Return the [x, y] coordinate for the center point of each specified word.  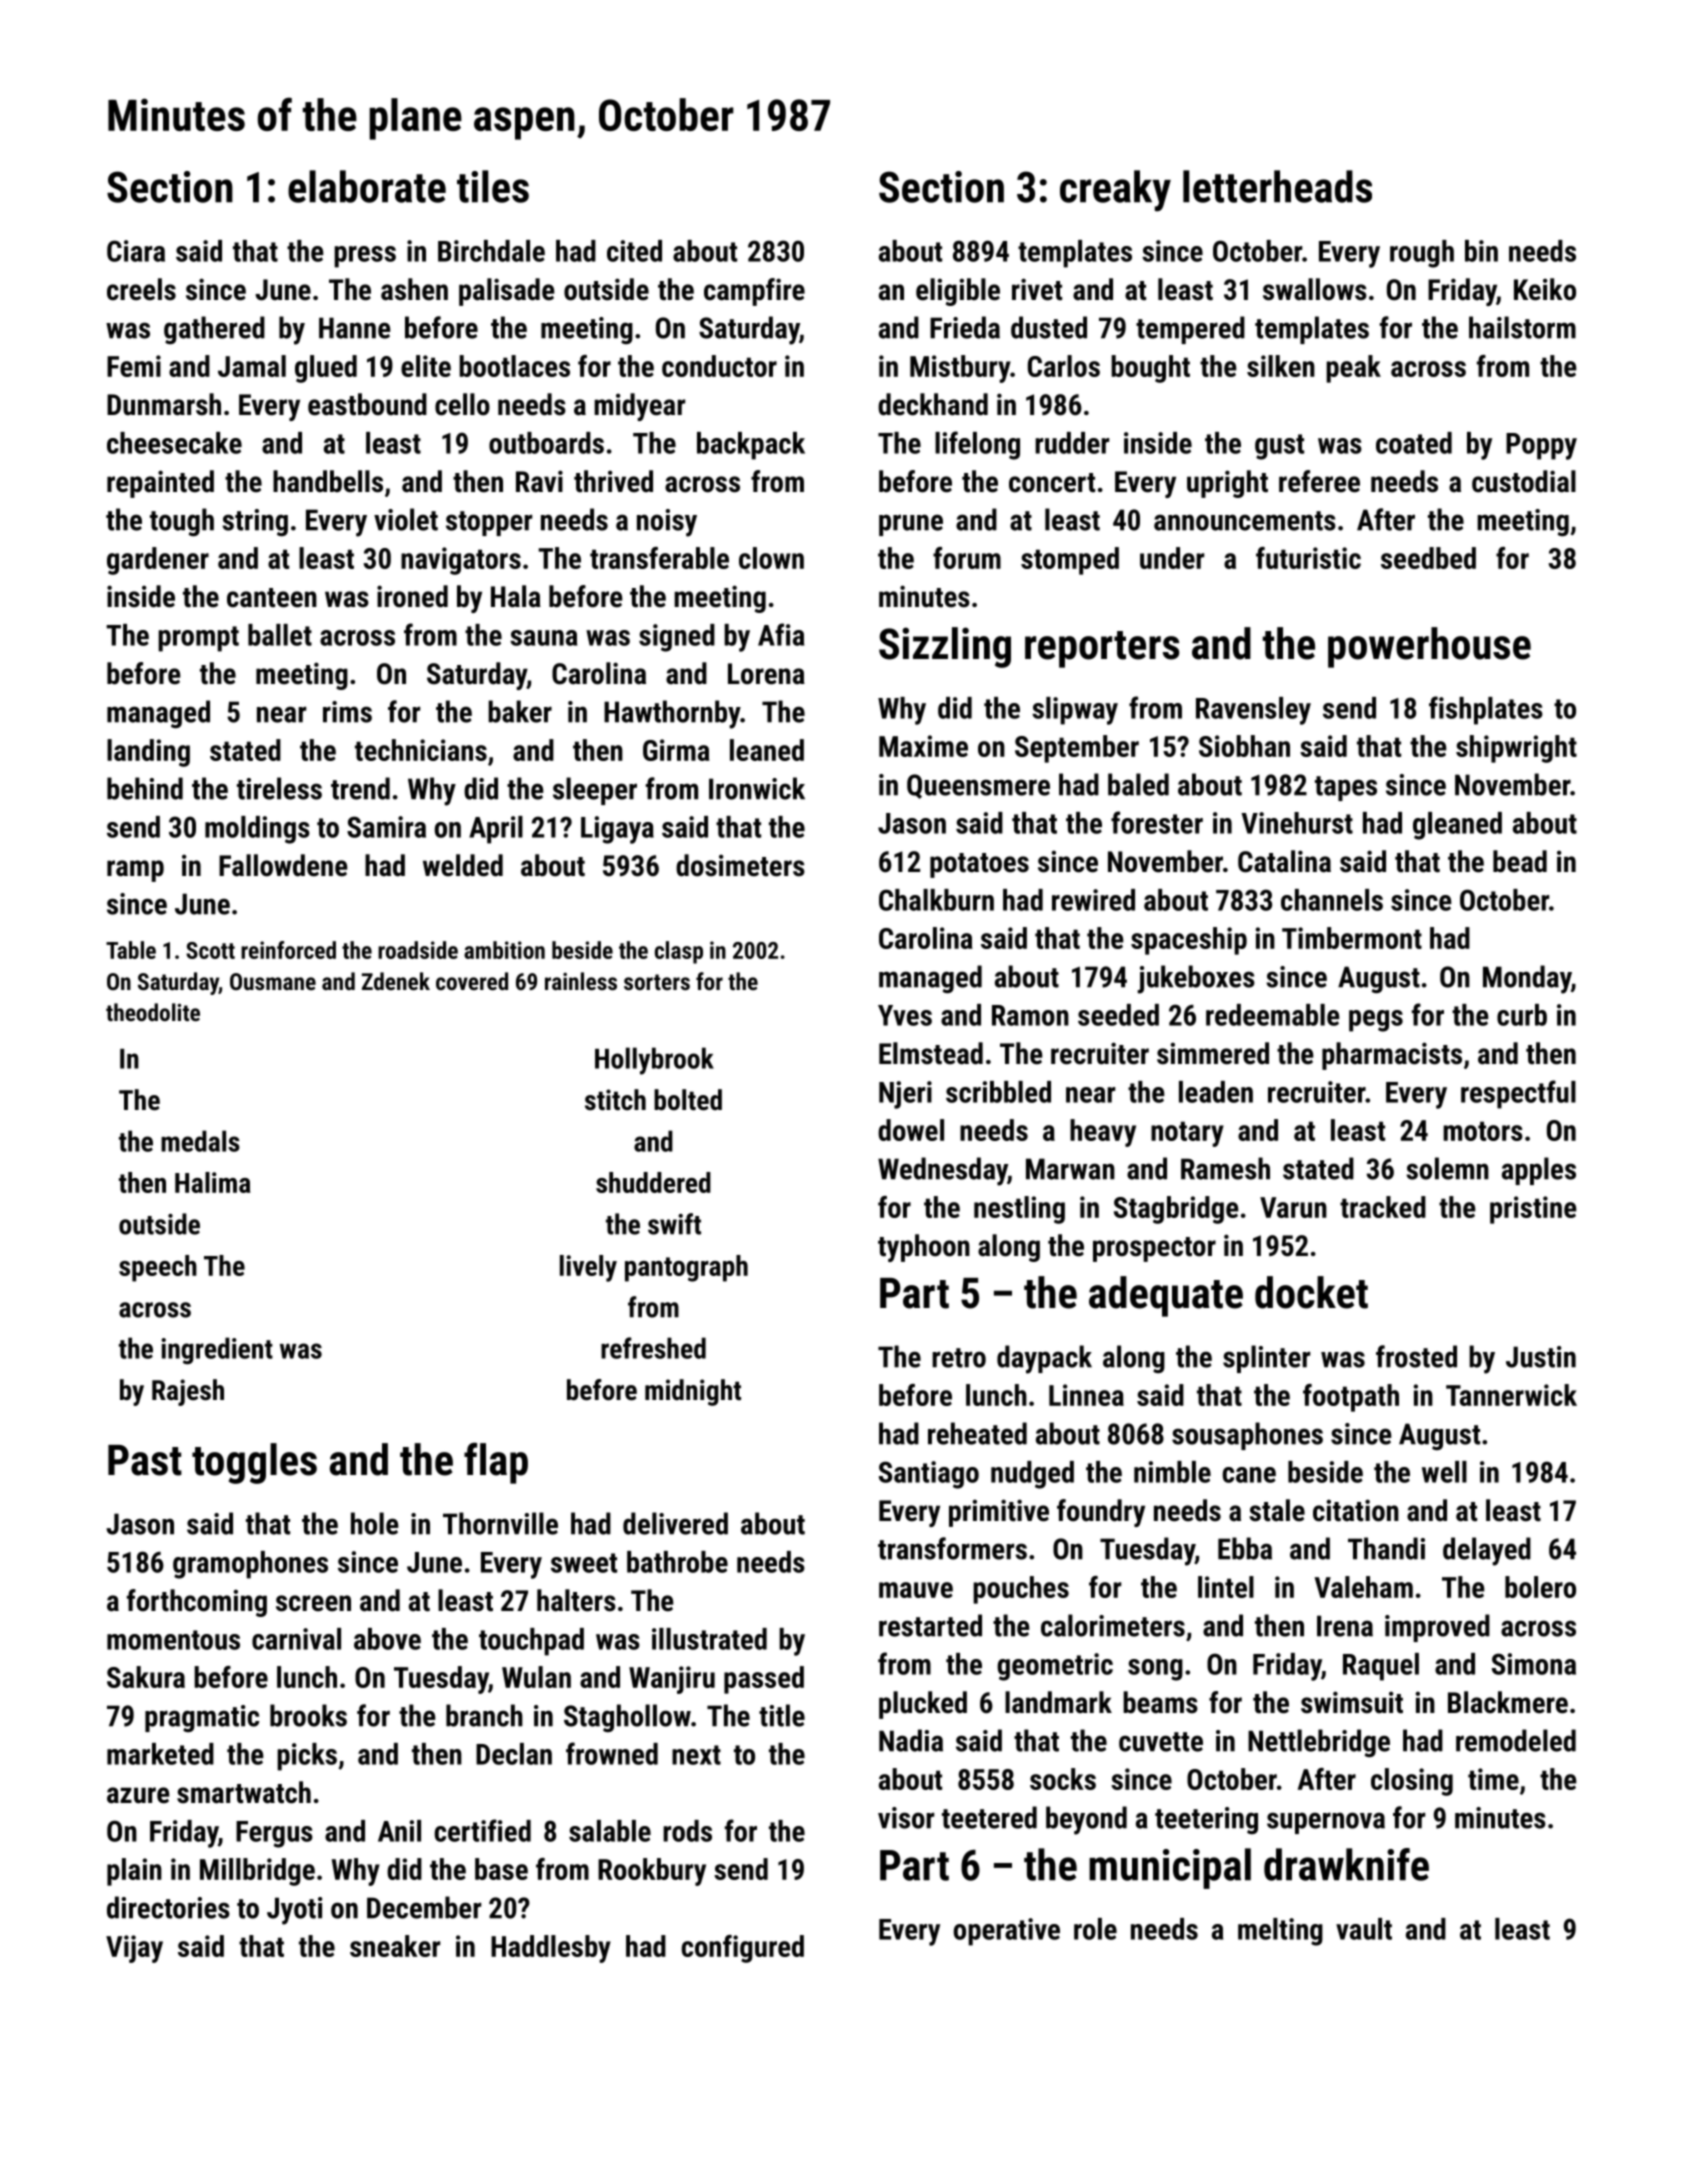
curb [1522, 1015]
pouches [1021, 1590]
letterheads [1277, 186]
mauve [916, 1590]
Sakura [146, 1677]
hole [375, 1523]
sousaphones [1247, 1436]
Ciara [136, 251]
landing [148, 753]
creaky [1115, 191]
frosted [1416, 1356]
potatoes [979, 865]
